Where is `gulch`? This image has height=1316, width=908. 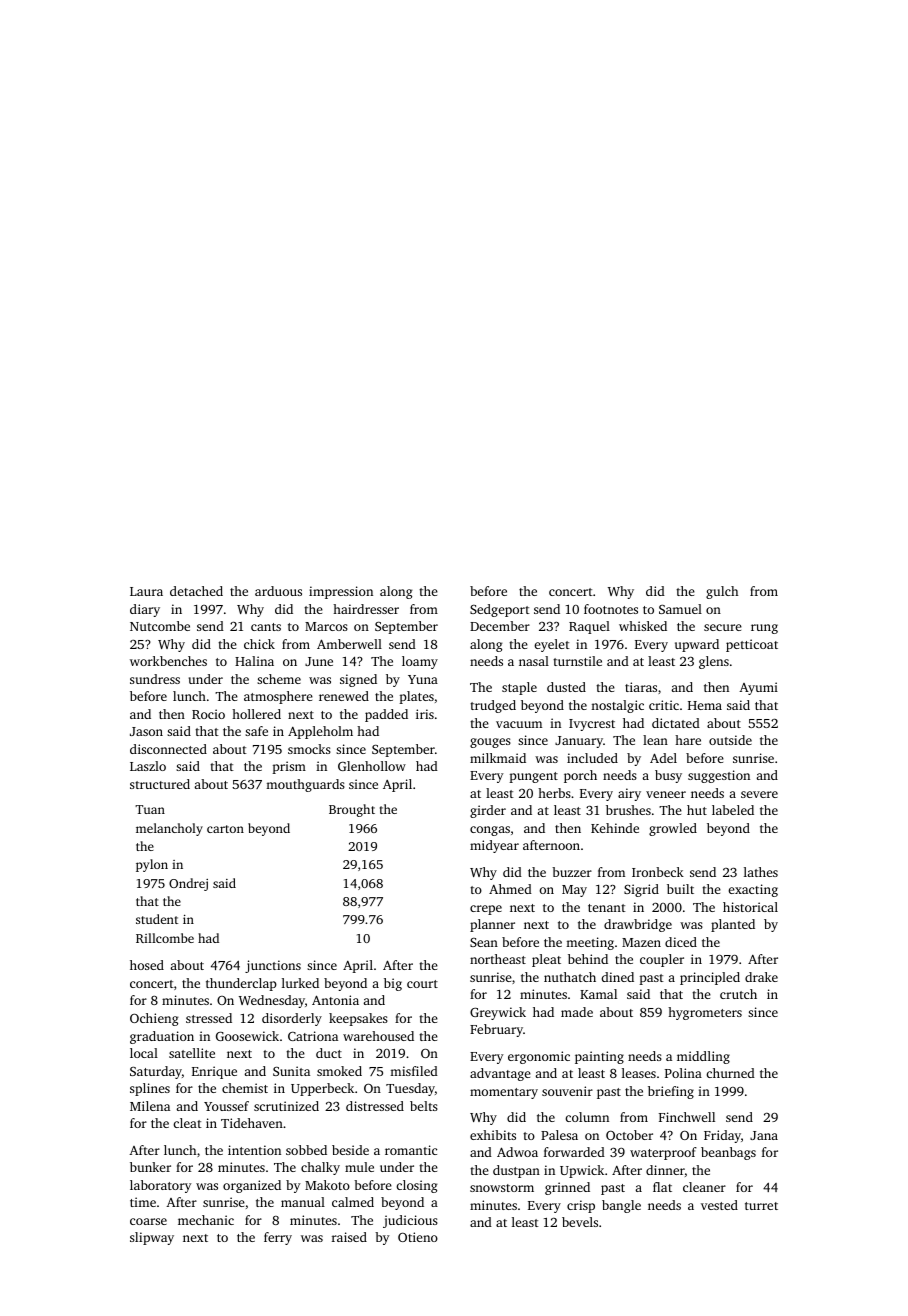
gulch is located at coordinates (722, 592).
